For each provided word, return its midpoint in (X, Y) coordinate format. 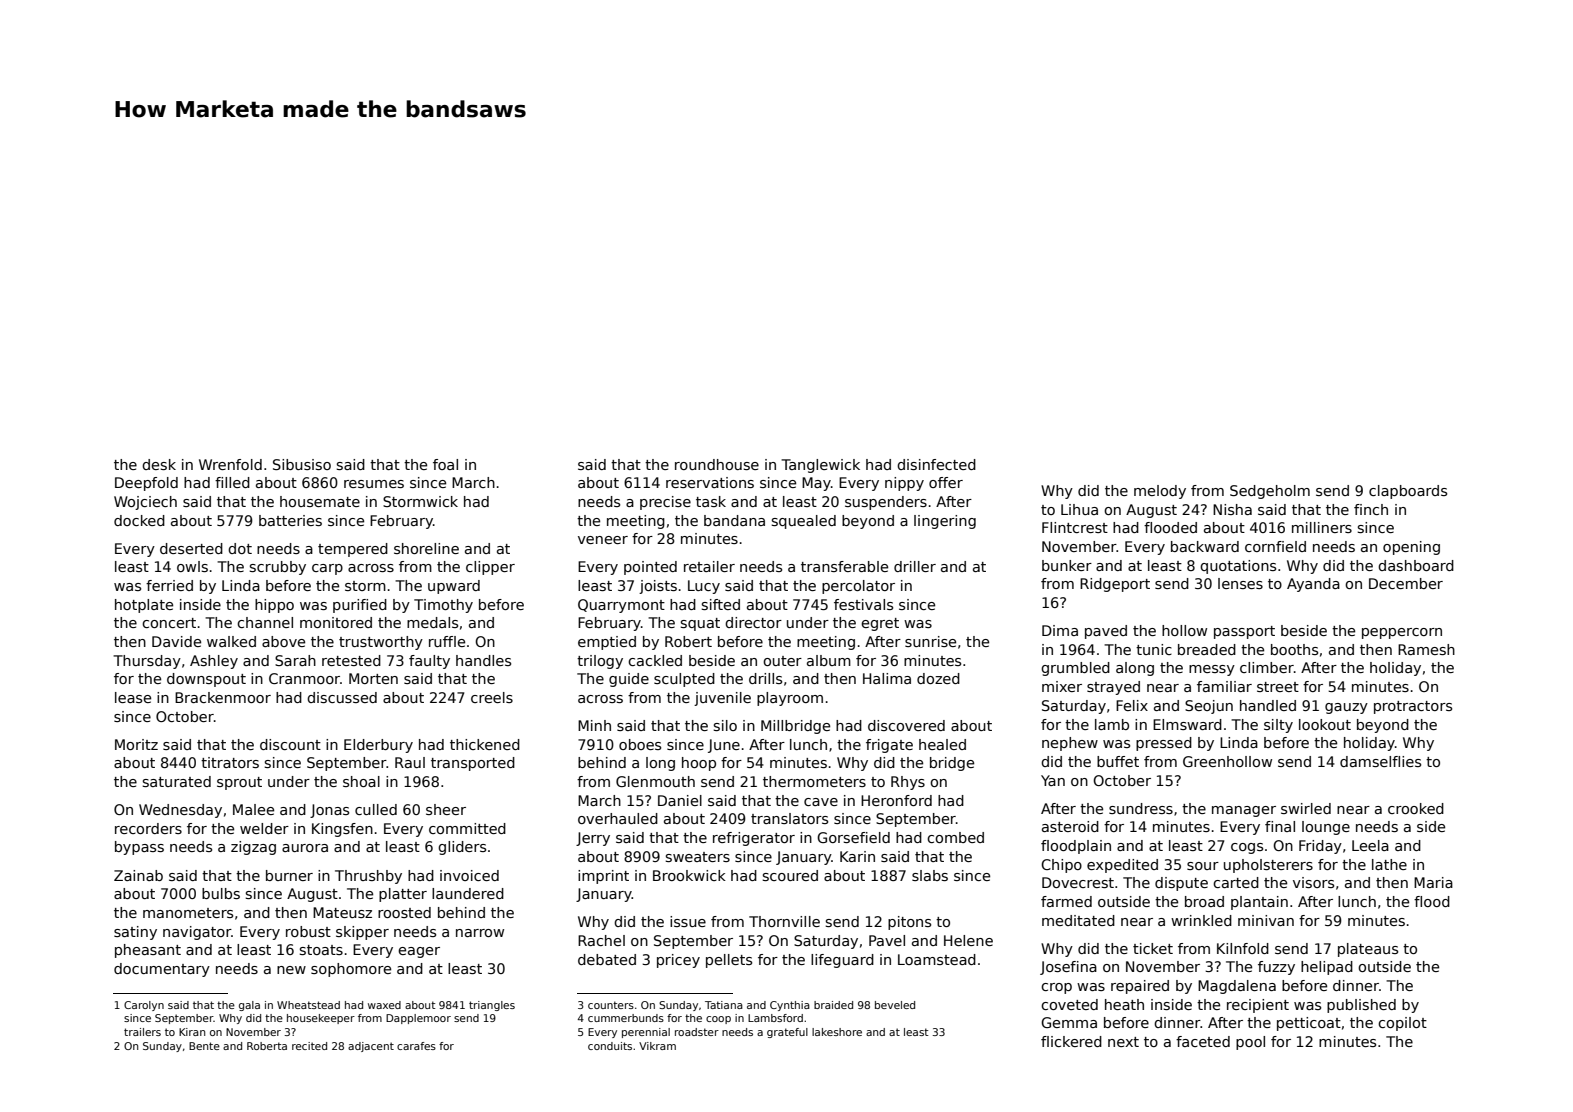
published (1361, 1006)
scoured (790, 875)
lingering (945, 522)
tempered (353, 550)
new (291, 970)
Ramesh (1426, 649)
